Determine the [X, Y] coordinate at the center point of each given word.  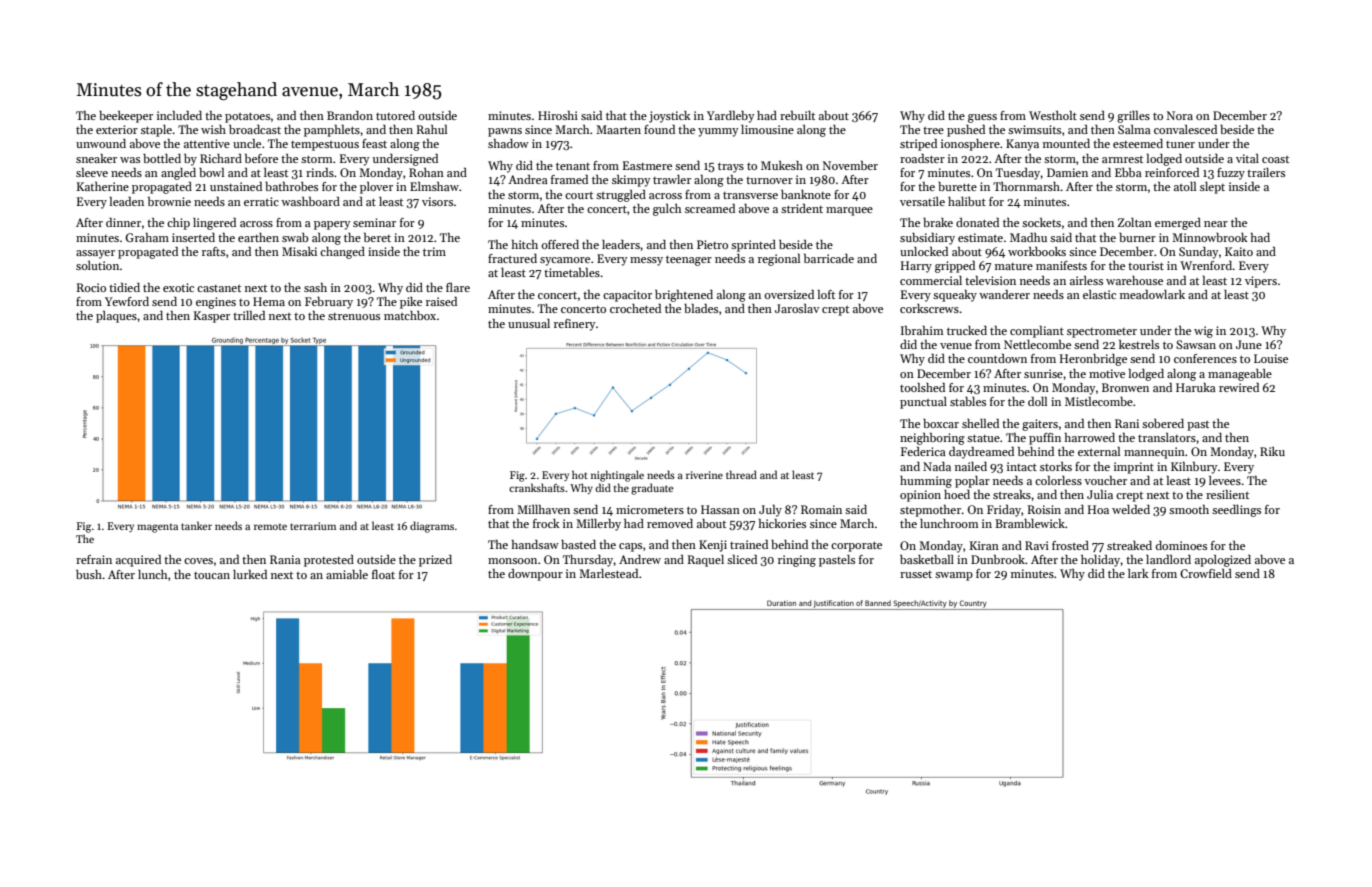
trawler [672, 179]
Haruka [1196, 387]
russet [916, 574]
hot [580, 474]
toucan [212, 575]
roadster [922, 158]
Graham [147, 237]
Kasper [212, 317]
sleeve [92, 172]
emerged [1178, 224]
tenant [573, 166]
